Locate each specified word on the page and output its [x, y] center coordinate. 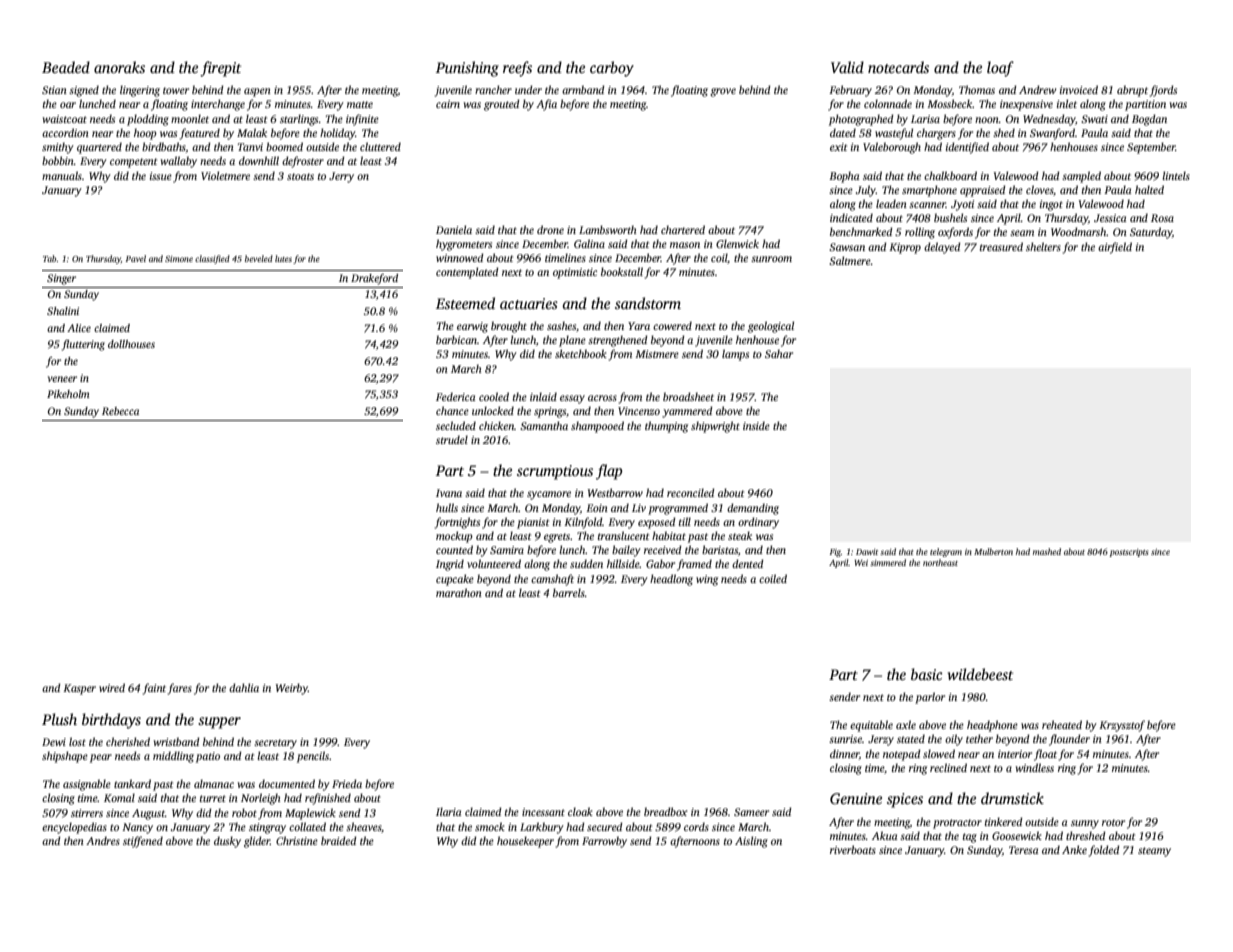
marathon [459, 592]
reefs [517, 69]
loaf [1000, 69]
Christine [297, 840]
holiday [337, 134]
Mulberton [993, 551]
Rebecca [120, 411]
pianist [533, 523]
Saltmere [850, 260]
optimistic [575, 273]
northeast [940, 562]
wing [707, 580]
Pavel [136, 258]
